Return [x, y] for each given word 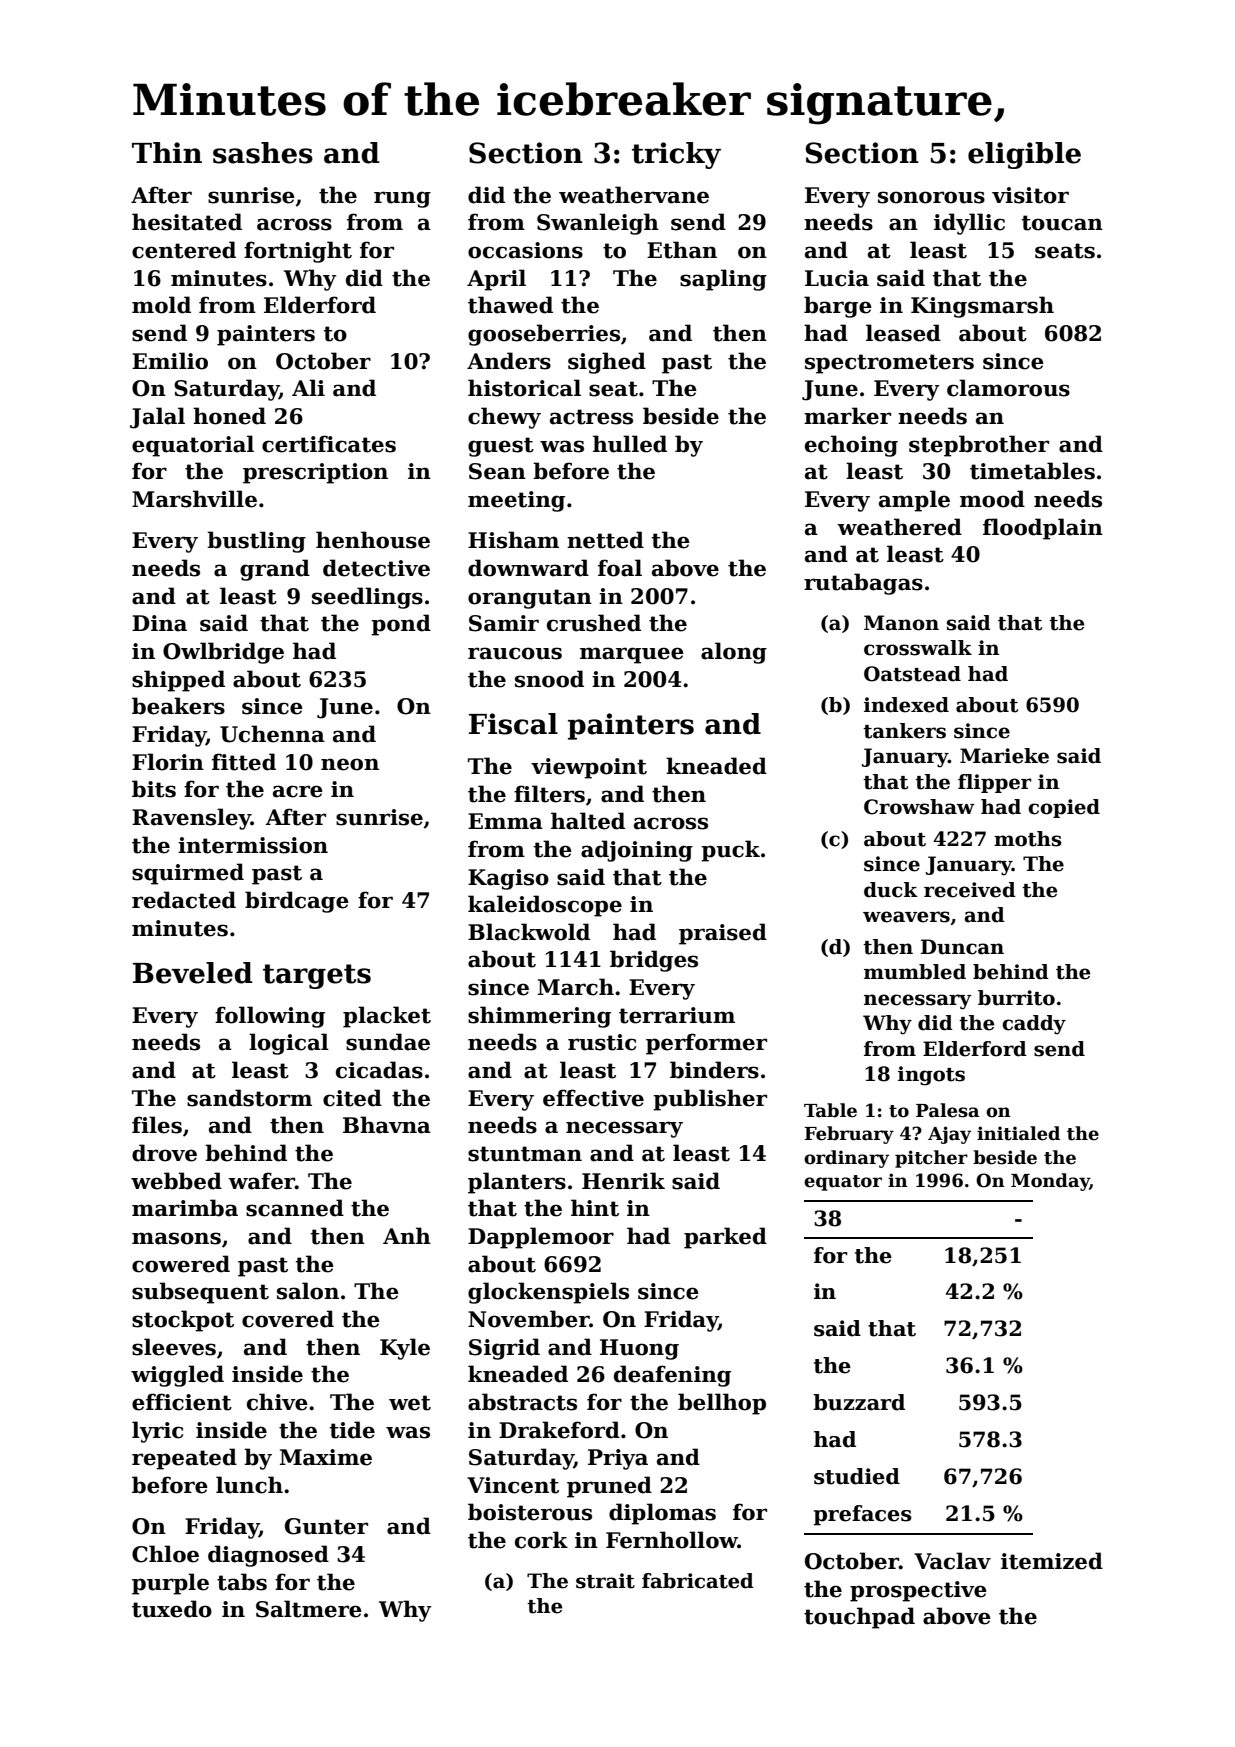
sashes [263, 153]
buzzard [859, 1402]
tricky [676, 155]
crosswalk [918, 648]
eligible [1024, 155]
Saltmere [309, 1609]
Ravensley [191, 819]
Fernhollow [672, 1540]
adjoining [637, 851]
